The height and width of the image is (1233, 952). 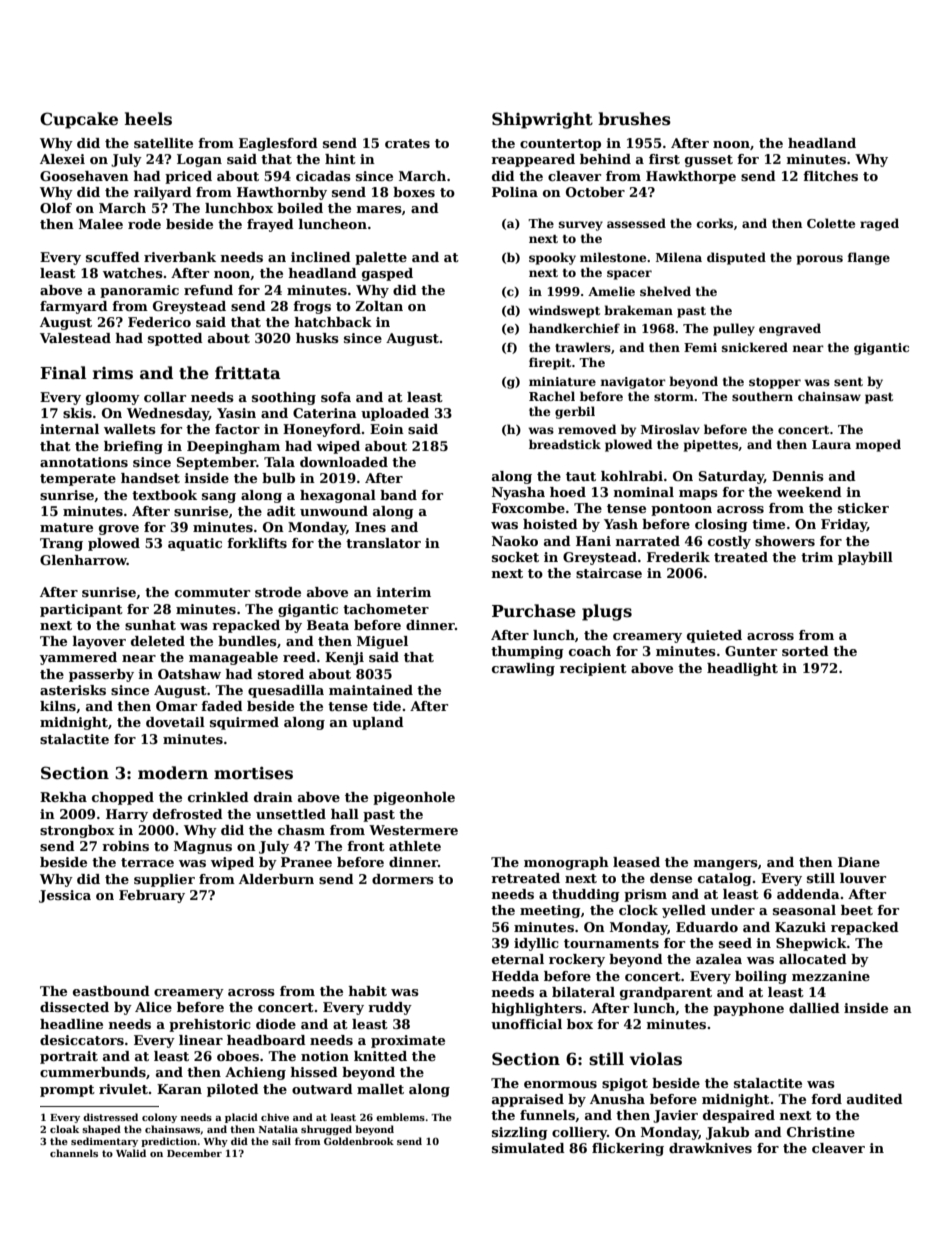 I want to click on passerby, so click(x=101, y=675).
